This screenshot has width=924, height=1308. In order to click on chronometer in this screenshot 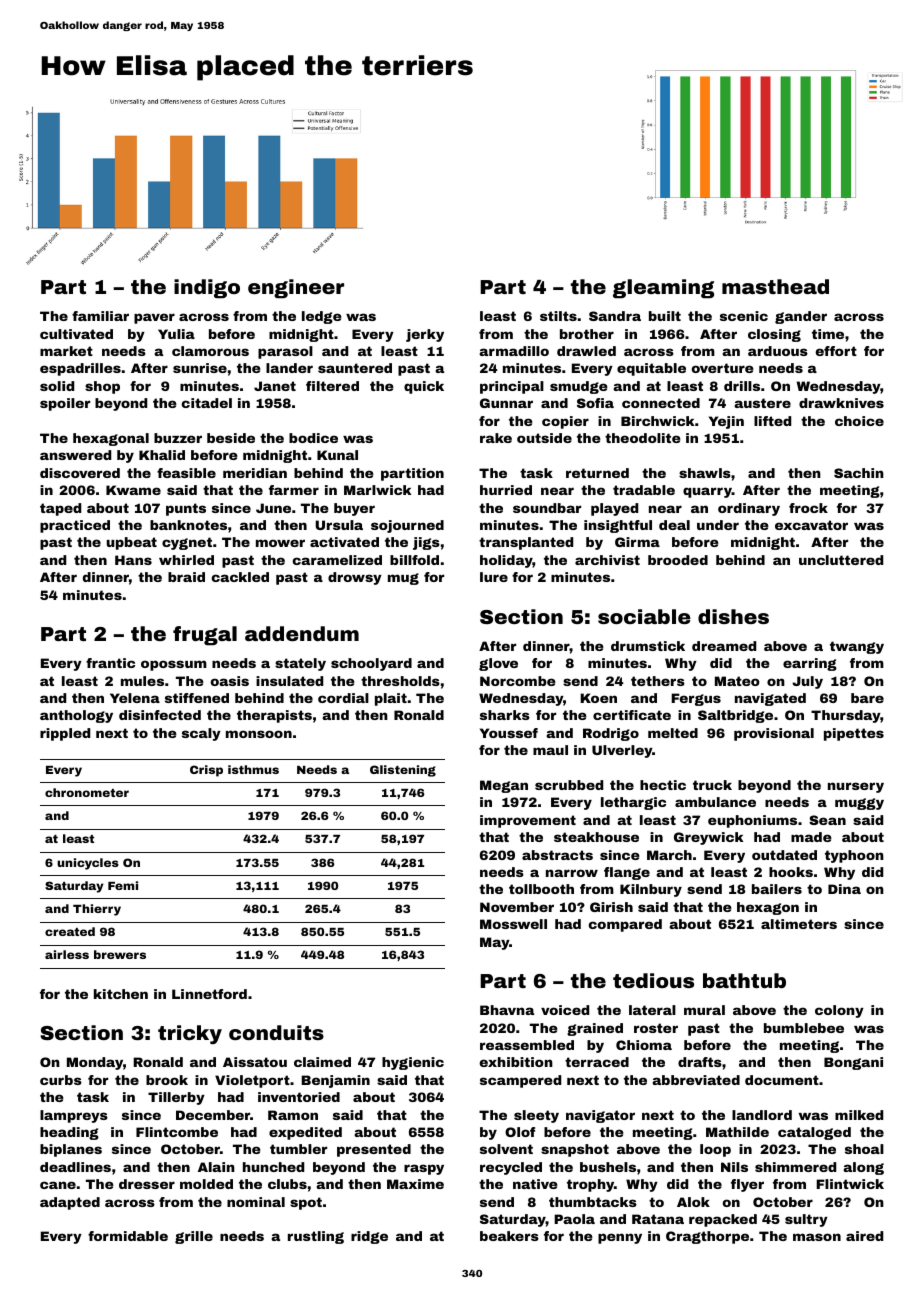, I will do `click(87, 792)`.
